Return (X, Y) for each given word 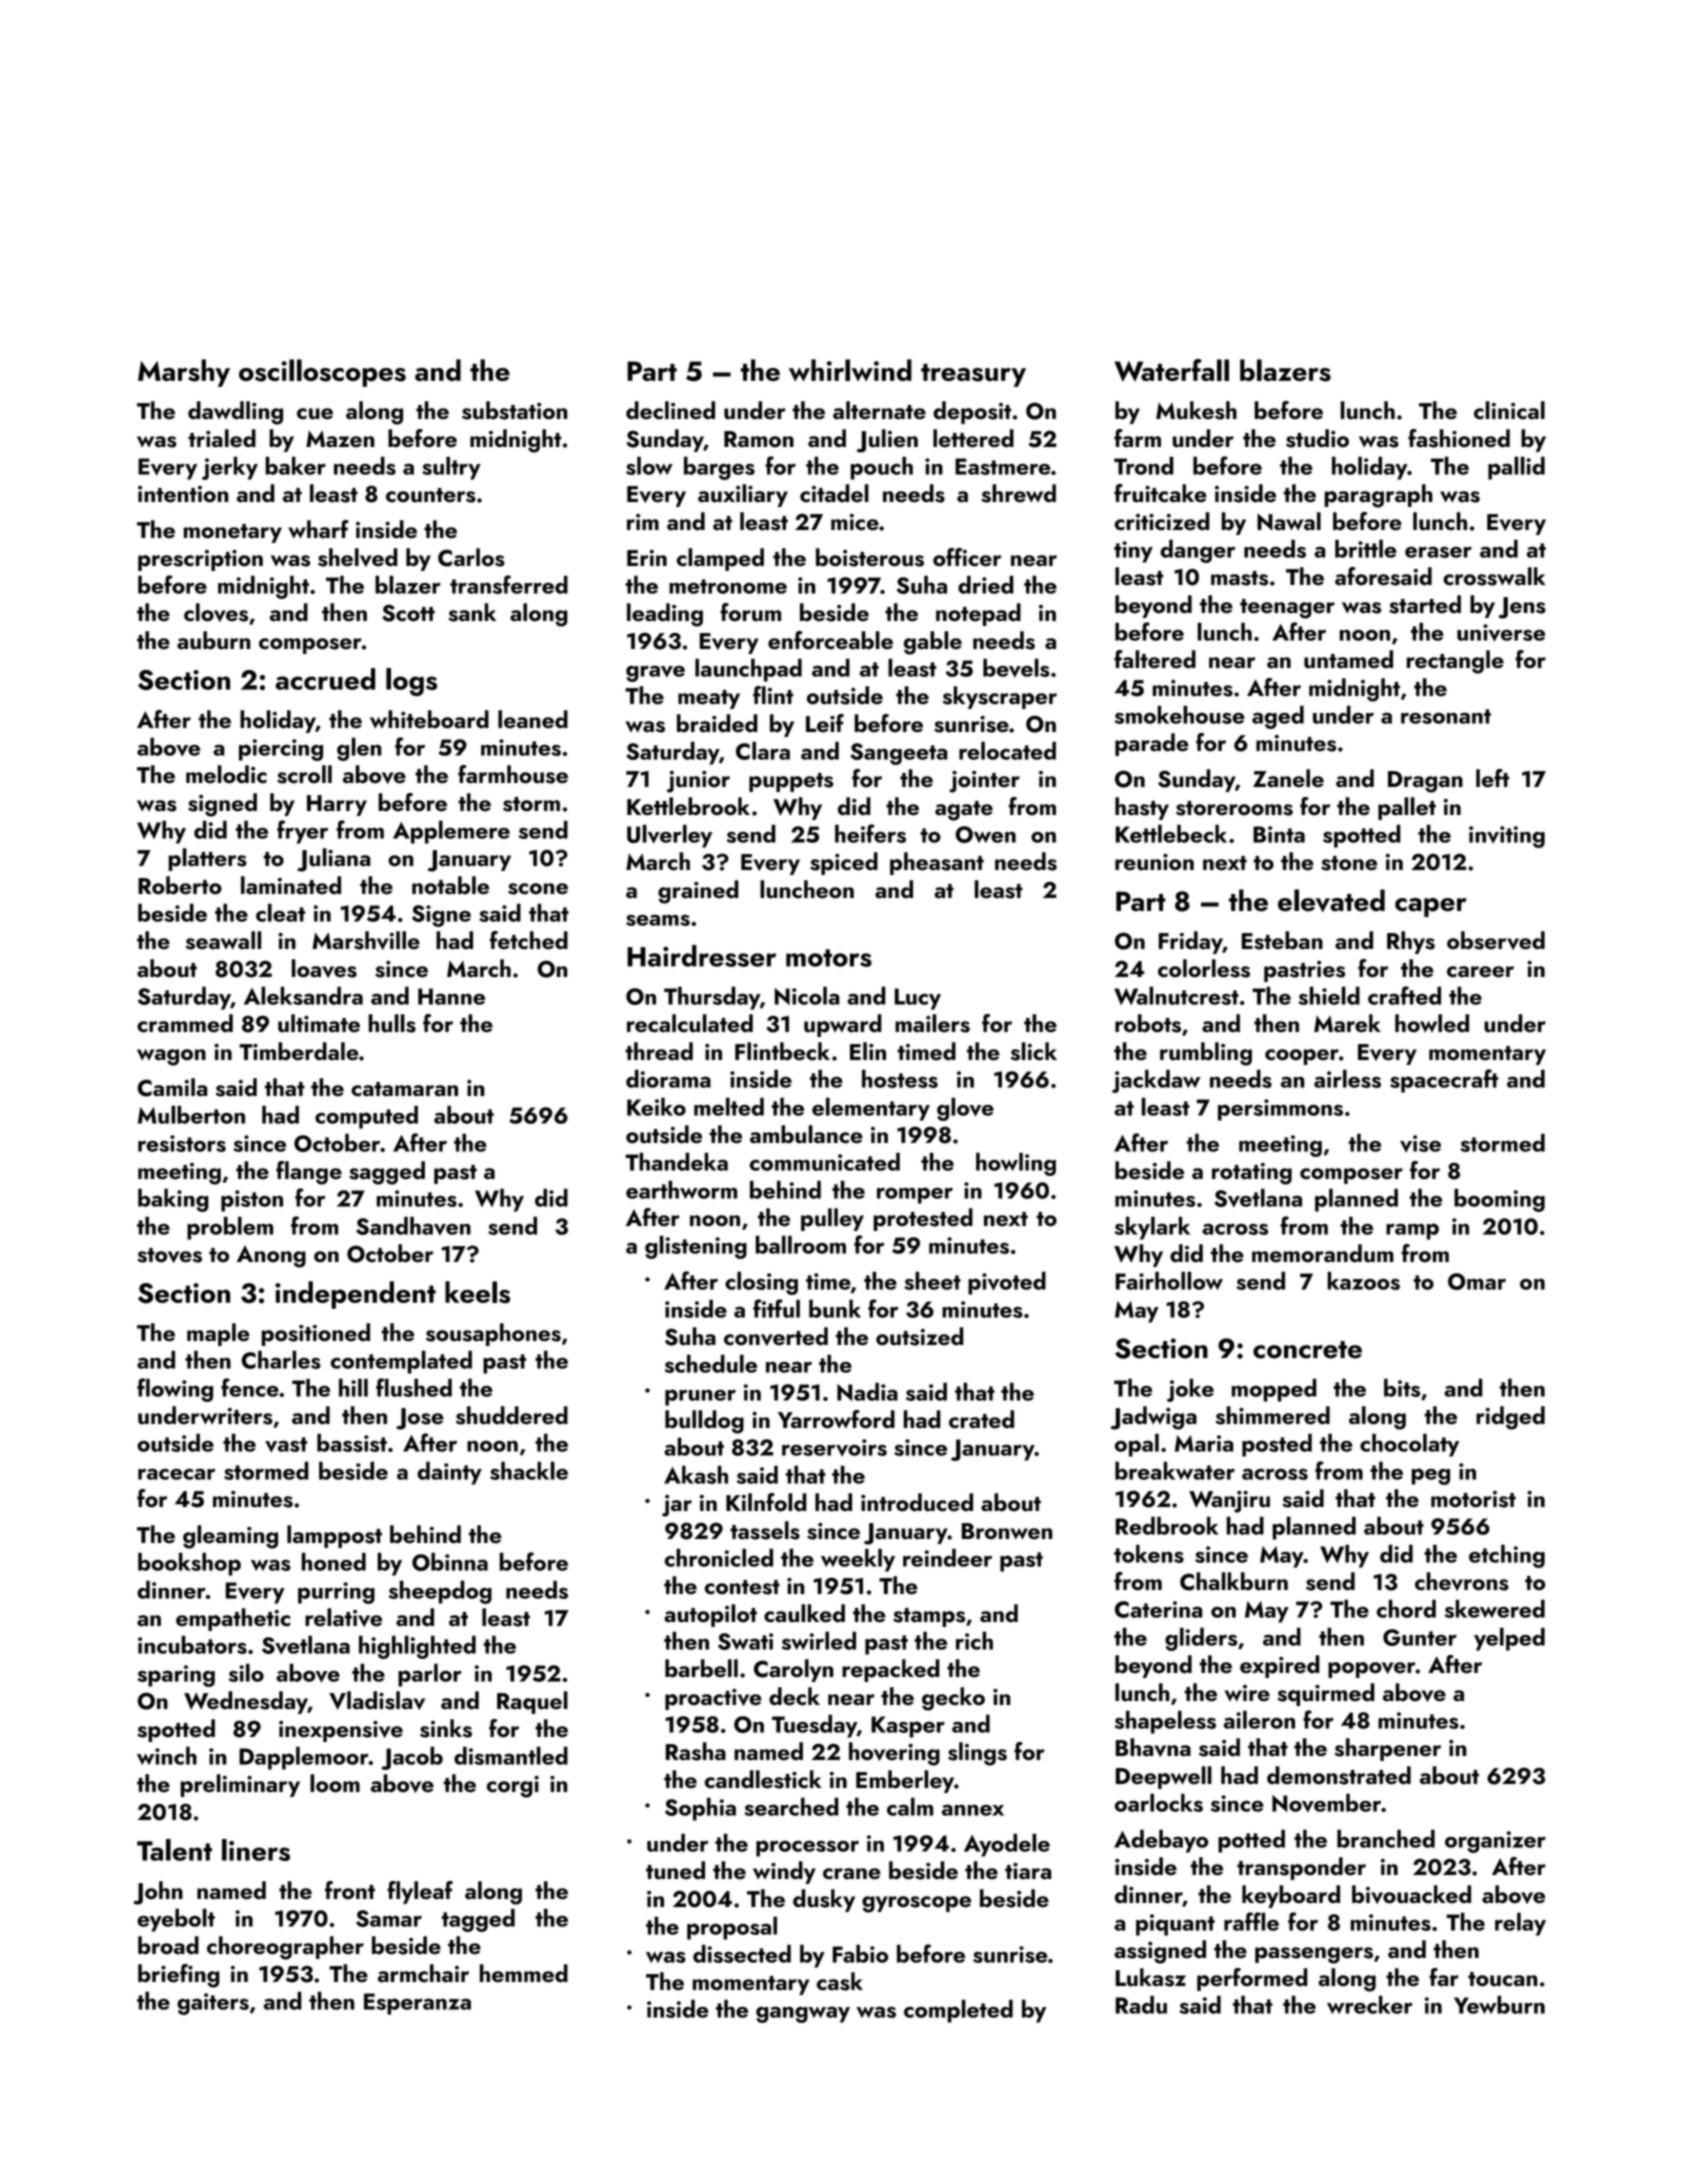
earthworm (681, 1190)
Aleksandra (303, 995)
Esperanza (417, 2004)
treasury (973, 375)
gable (933, 643)
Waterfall (1171, 370)
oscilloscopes (322, 373)
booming (1499, 1200)
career (1480, 972)
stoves (169, 1255)
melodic (226, 774)
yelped (1509, 1639)
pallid (1516, 468)
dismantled (511, 1755)
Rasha (696, 1751)
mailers (932, 1023)
